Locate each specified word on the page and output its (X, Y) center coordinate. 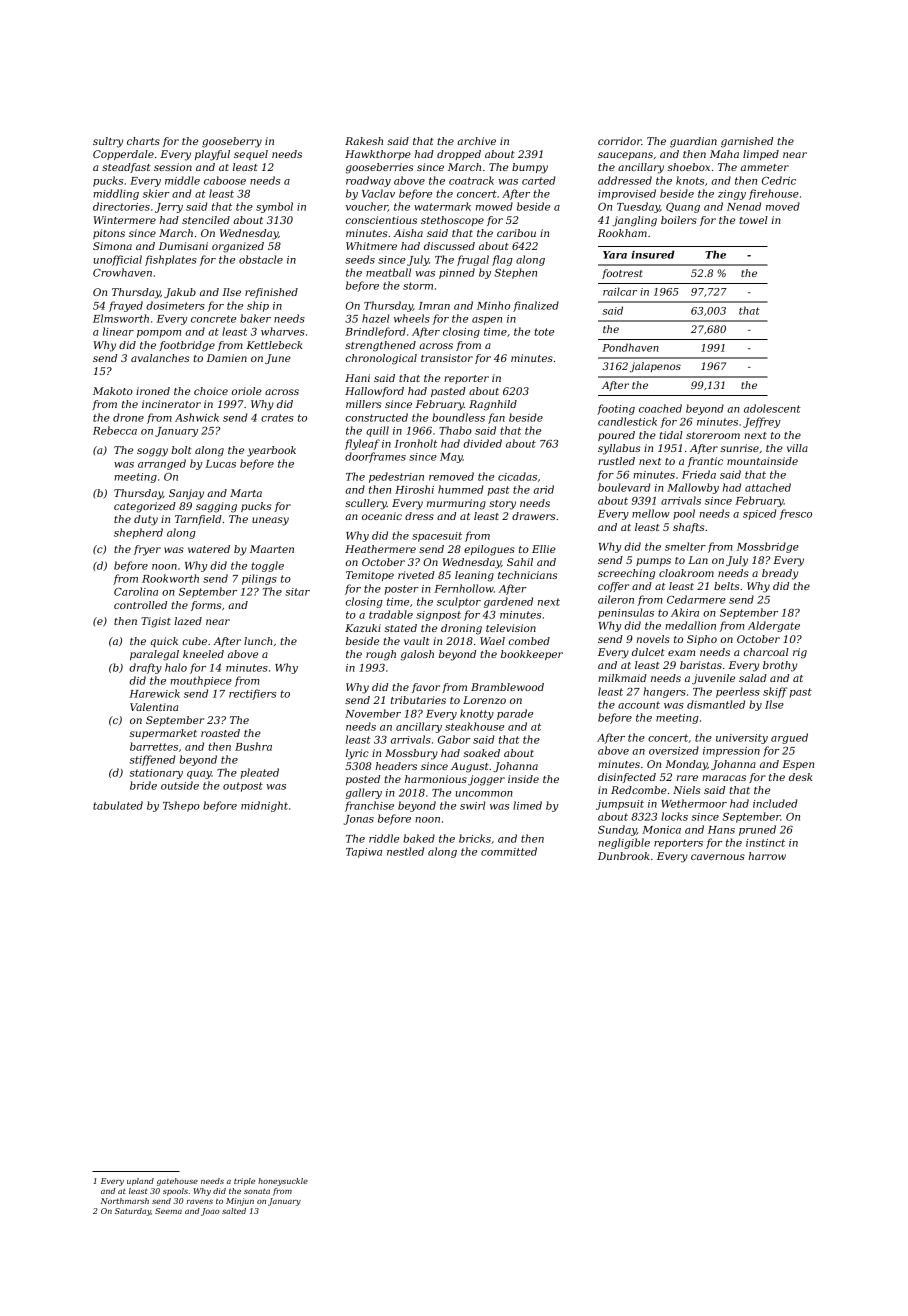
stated (400, 628)
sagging (216, 507)
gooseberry (232, 142)
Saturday (133, 1212)
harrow (767, 856)
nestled (405, 851)
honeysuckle (283, 1182)
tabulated (118, 805)
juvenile (713, 679)
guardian (693, 142)
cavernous (718, 857)
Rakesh (364, 141)
